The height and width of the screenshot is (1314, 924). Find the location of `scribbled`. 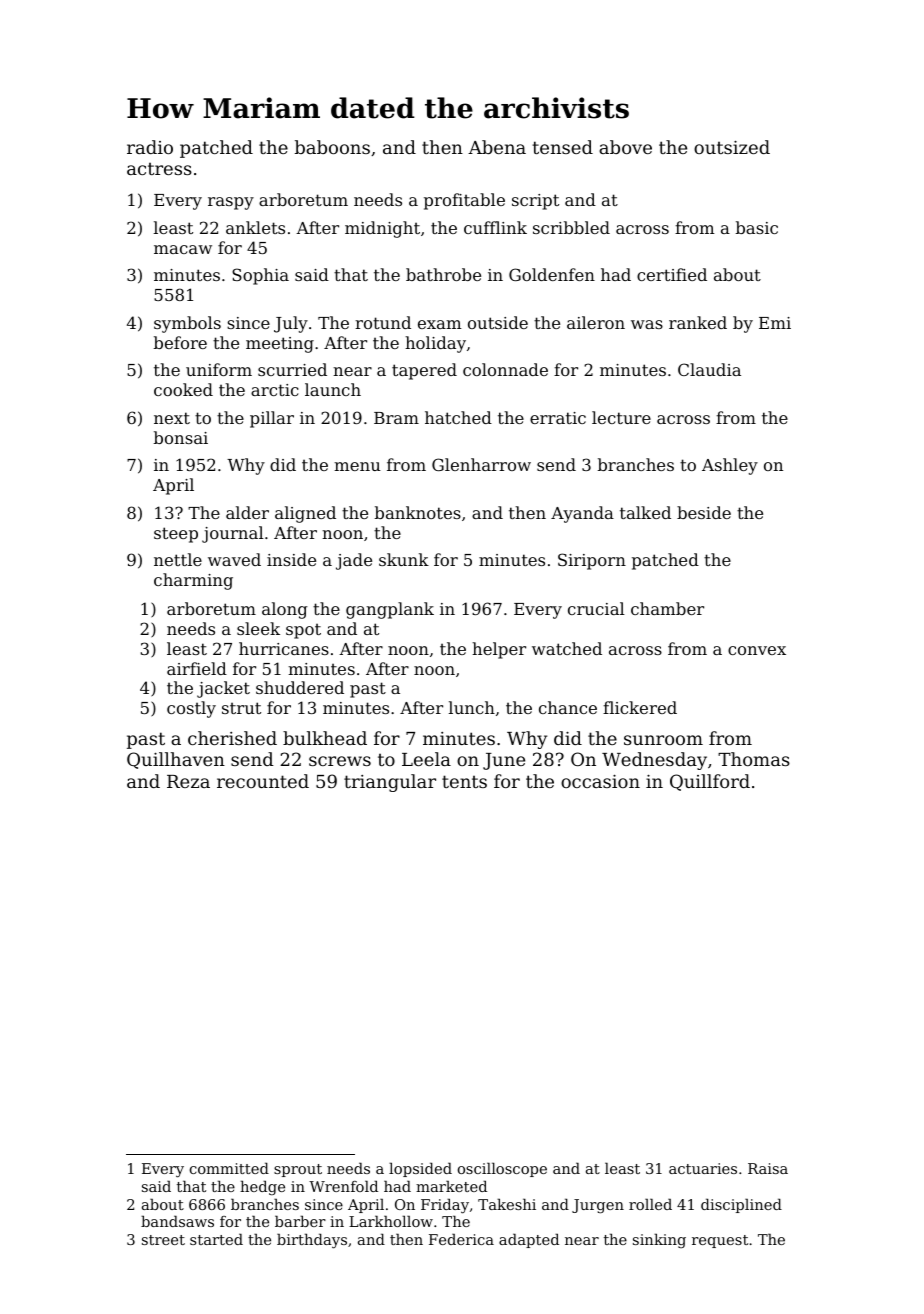

scribbled is located at coordinates (571, 227).
